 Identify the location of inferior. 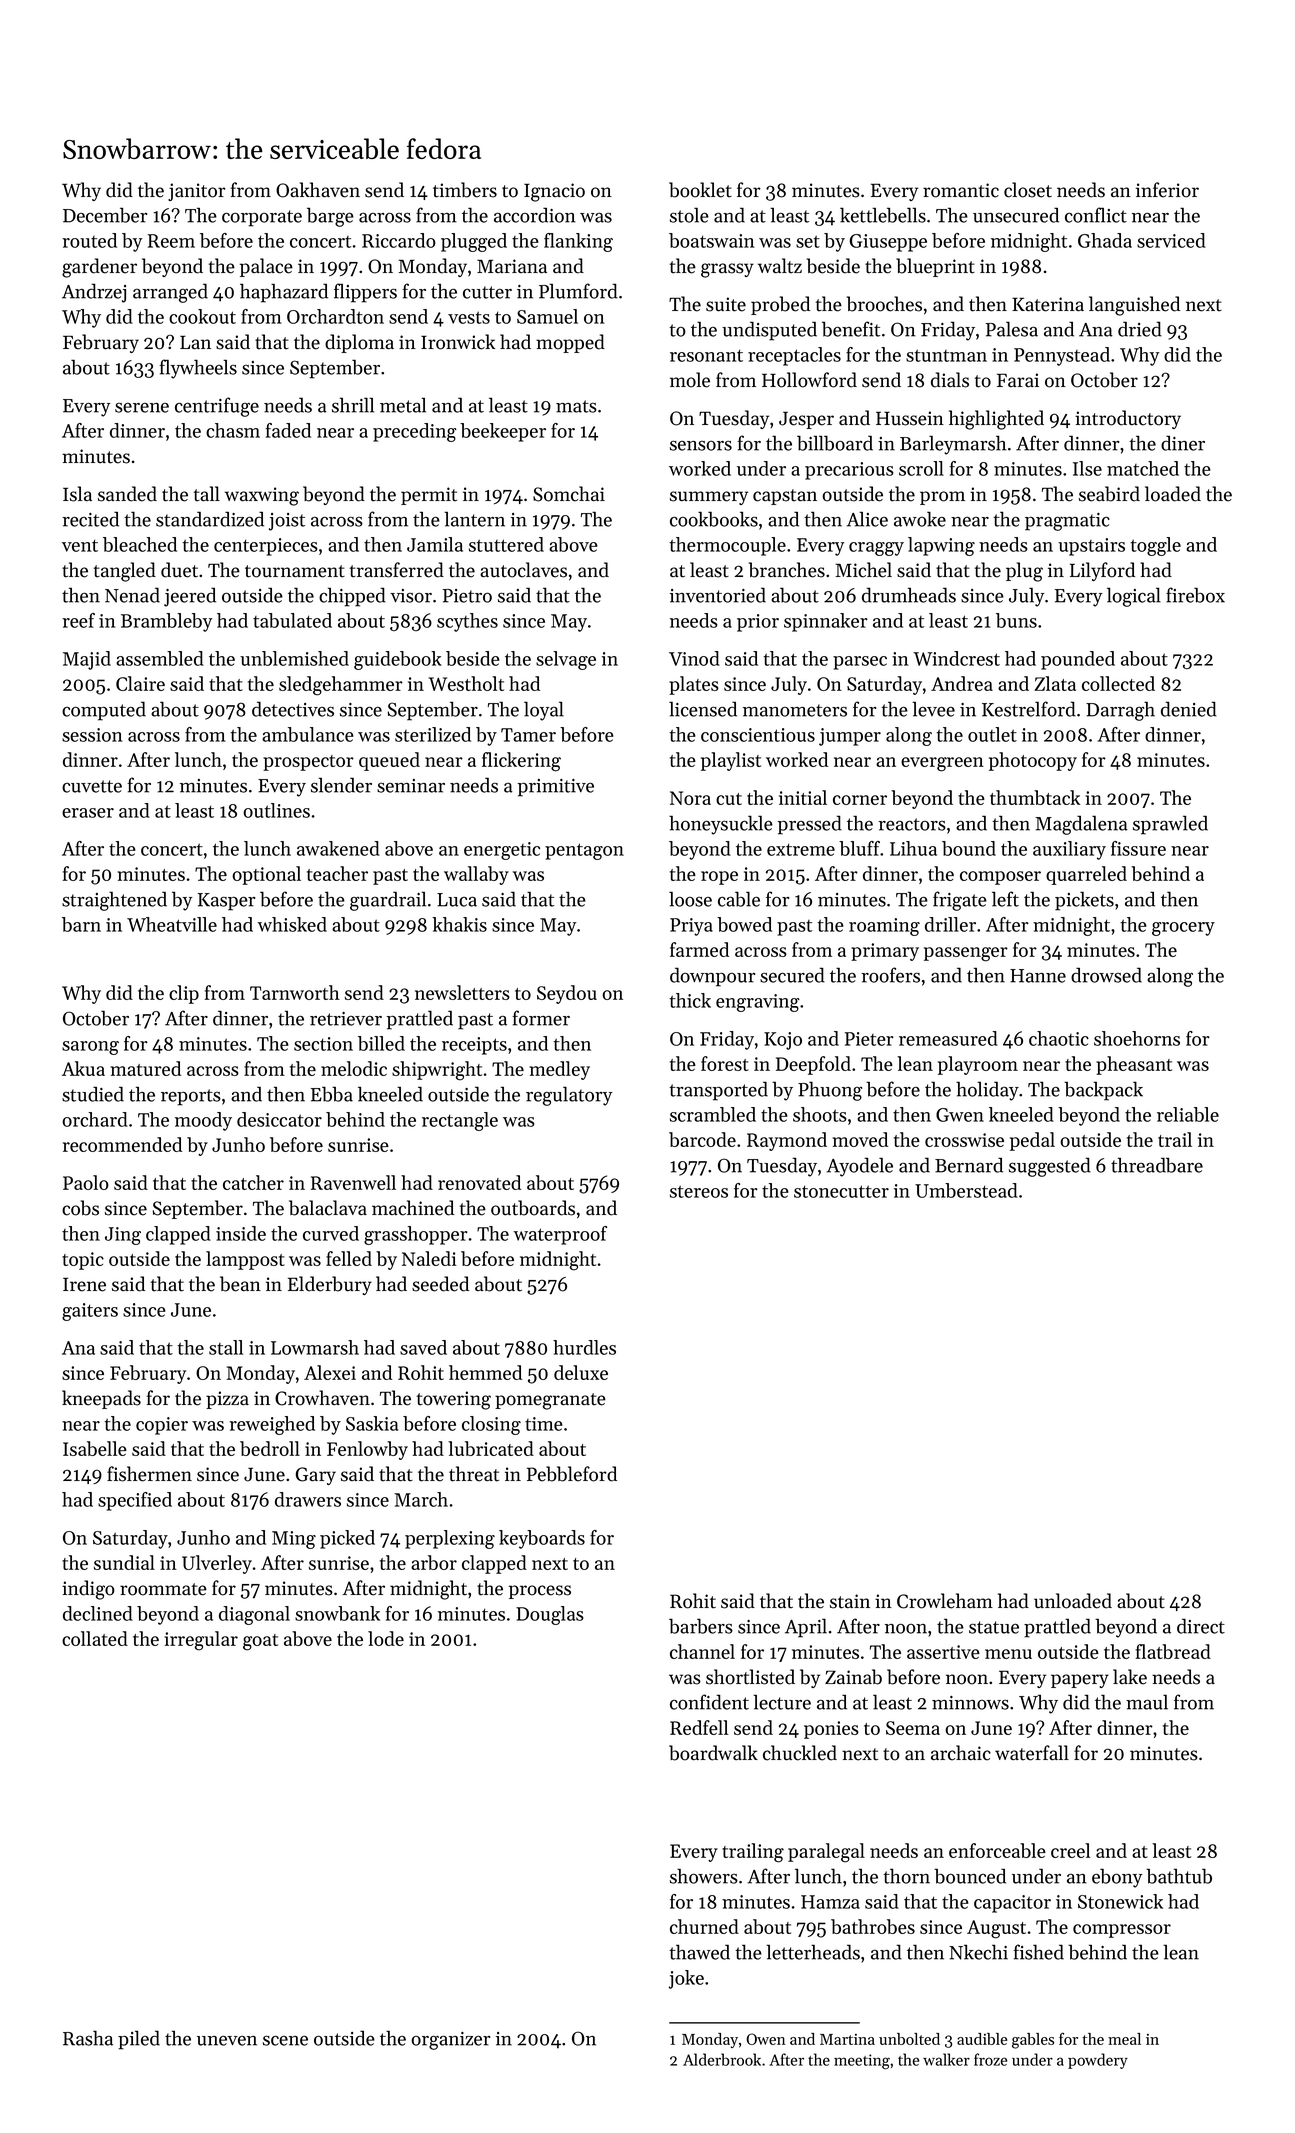
(1167, 190).
